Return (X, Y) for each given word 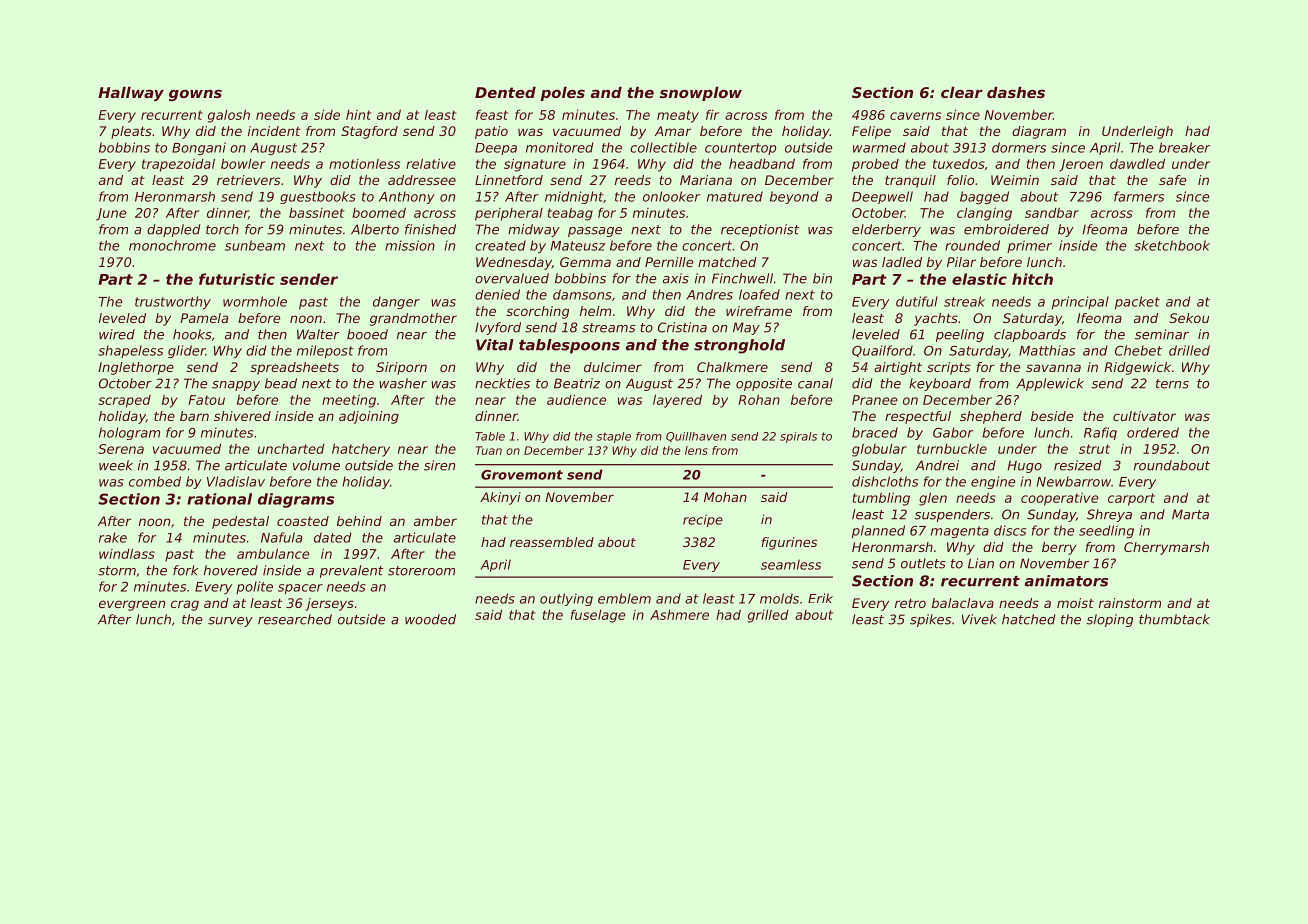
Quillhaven (696, 437)
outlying (566, 599)
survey (230, 622)
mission (410, 245)
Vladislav (236, 481)
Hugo (1025, 466)
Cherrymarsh (1166, 548)
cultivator (1144, 416)
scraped (124, 401)
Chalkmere (732, 367)
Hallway (131, 94)
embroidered (1006, 229)
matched (727, 262)
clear (962, 92)
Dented (505, 92)
